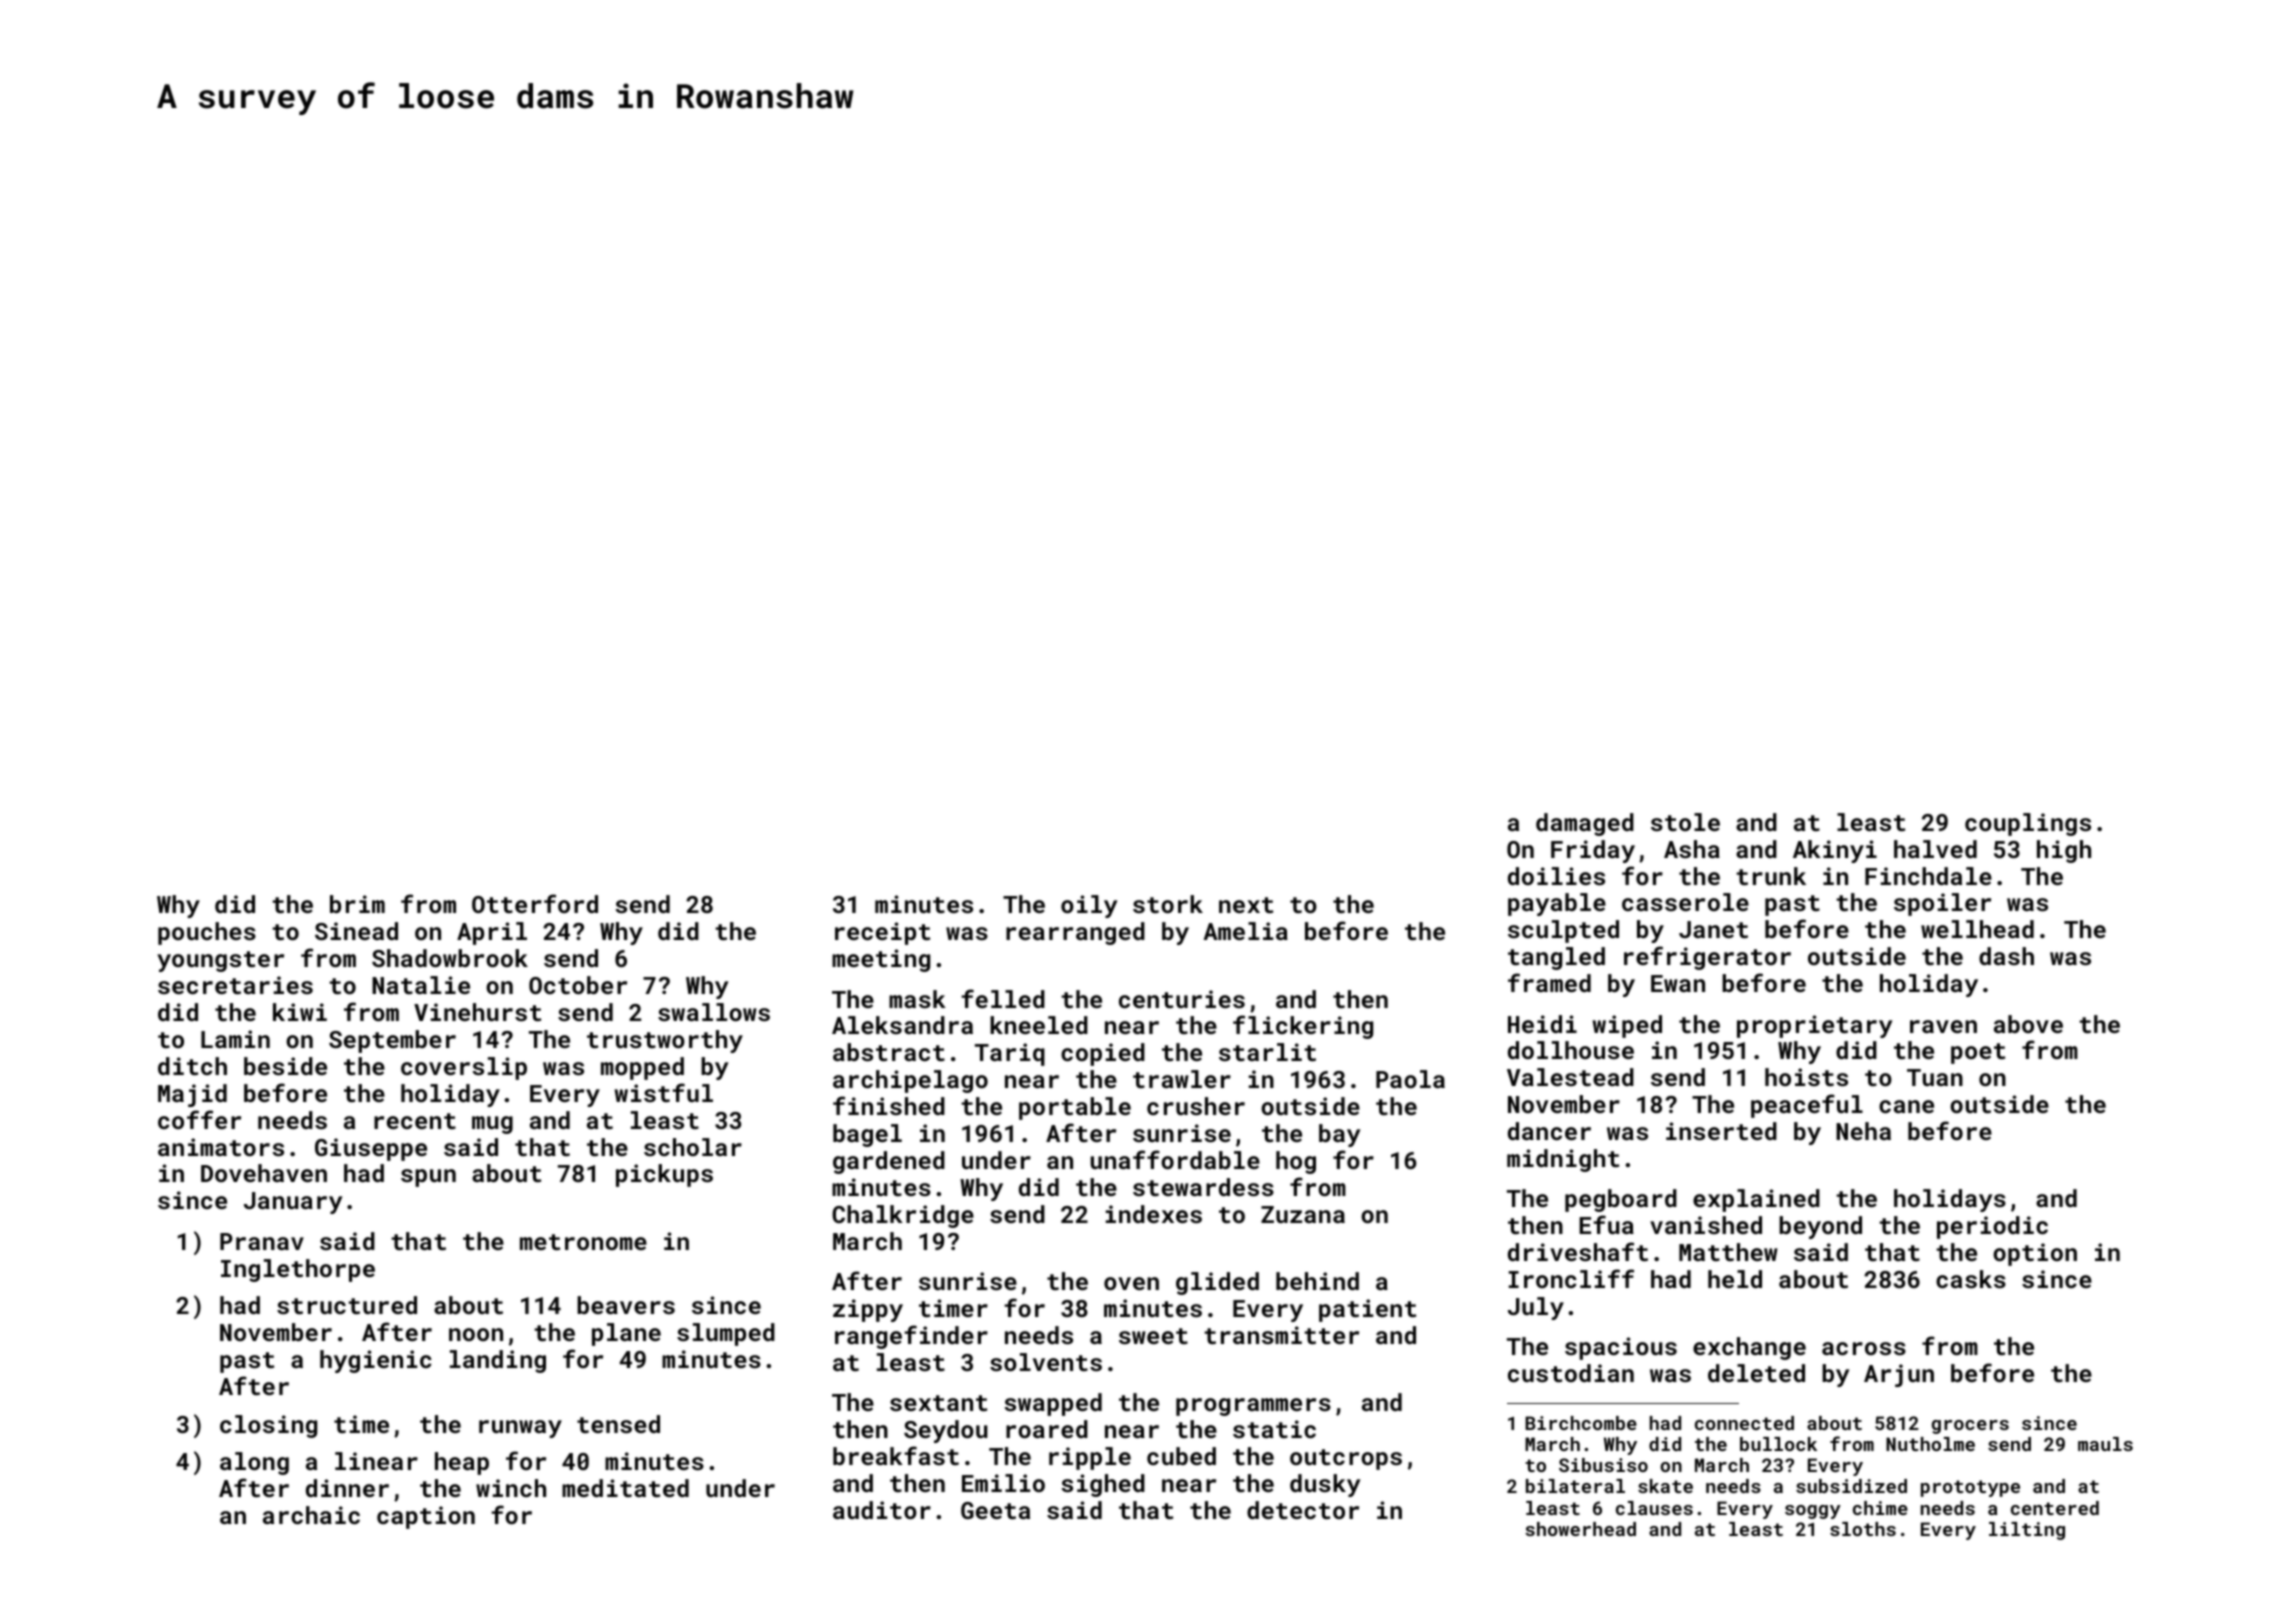 The height and width of the screenshot is (1620, 2292). Describe the element at coordinates (1556, 876) in the screenshot. I see `doilies` at that location.
